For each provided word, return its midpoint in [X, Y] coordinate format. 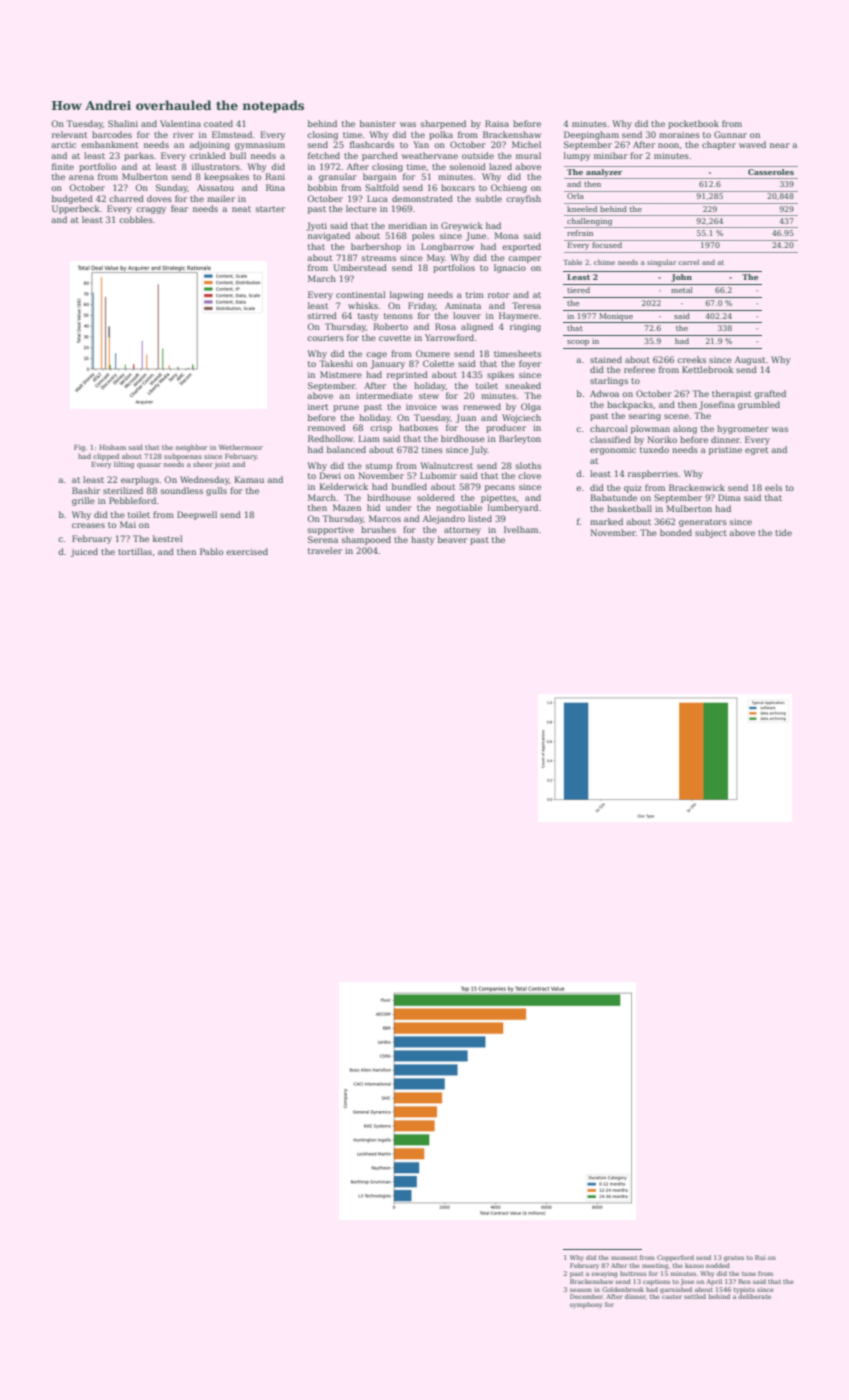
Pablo [211, 551]
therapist [732, 394]
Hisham [112, 447]
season [581, 1290]
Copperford [675, 1258]
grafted [770, 394]
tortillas [135, 551]
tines [432, 450]
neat [241, 209]
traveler [325, 550]
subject [711, 533]
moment [624, 1258]
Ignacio [510, 268]
